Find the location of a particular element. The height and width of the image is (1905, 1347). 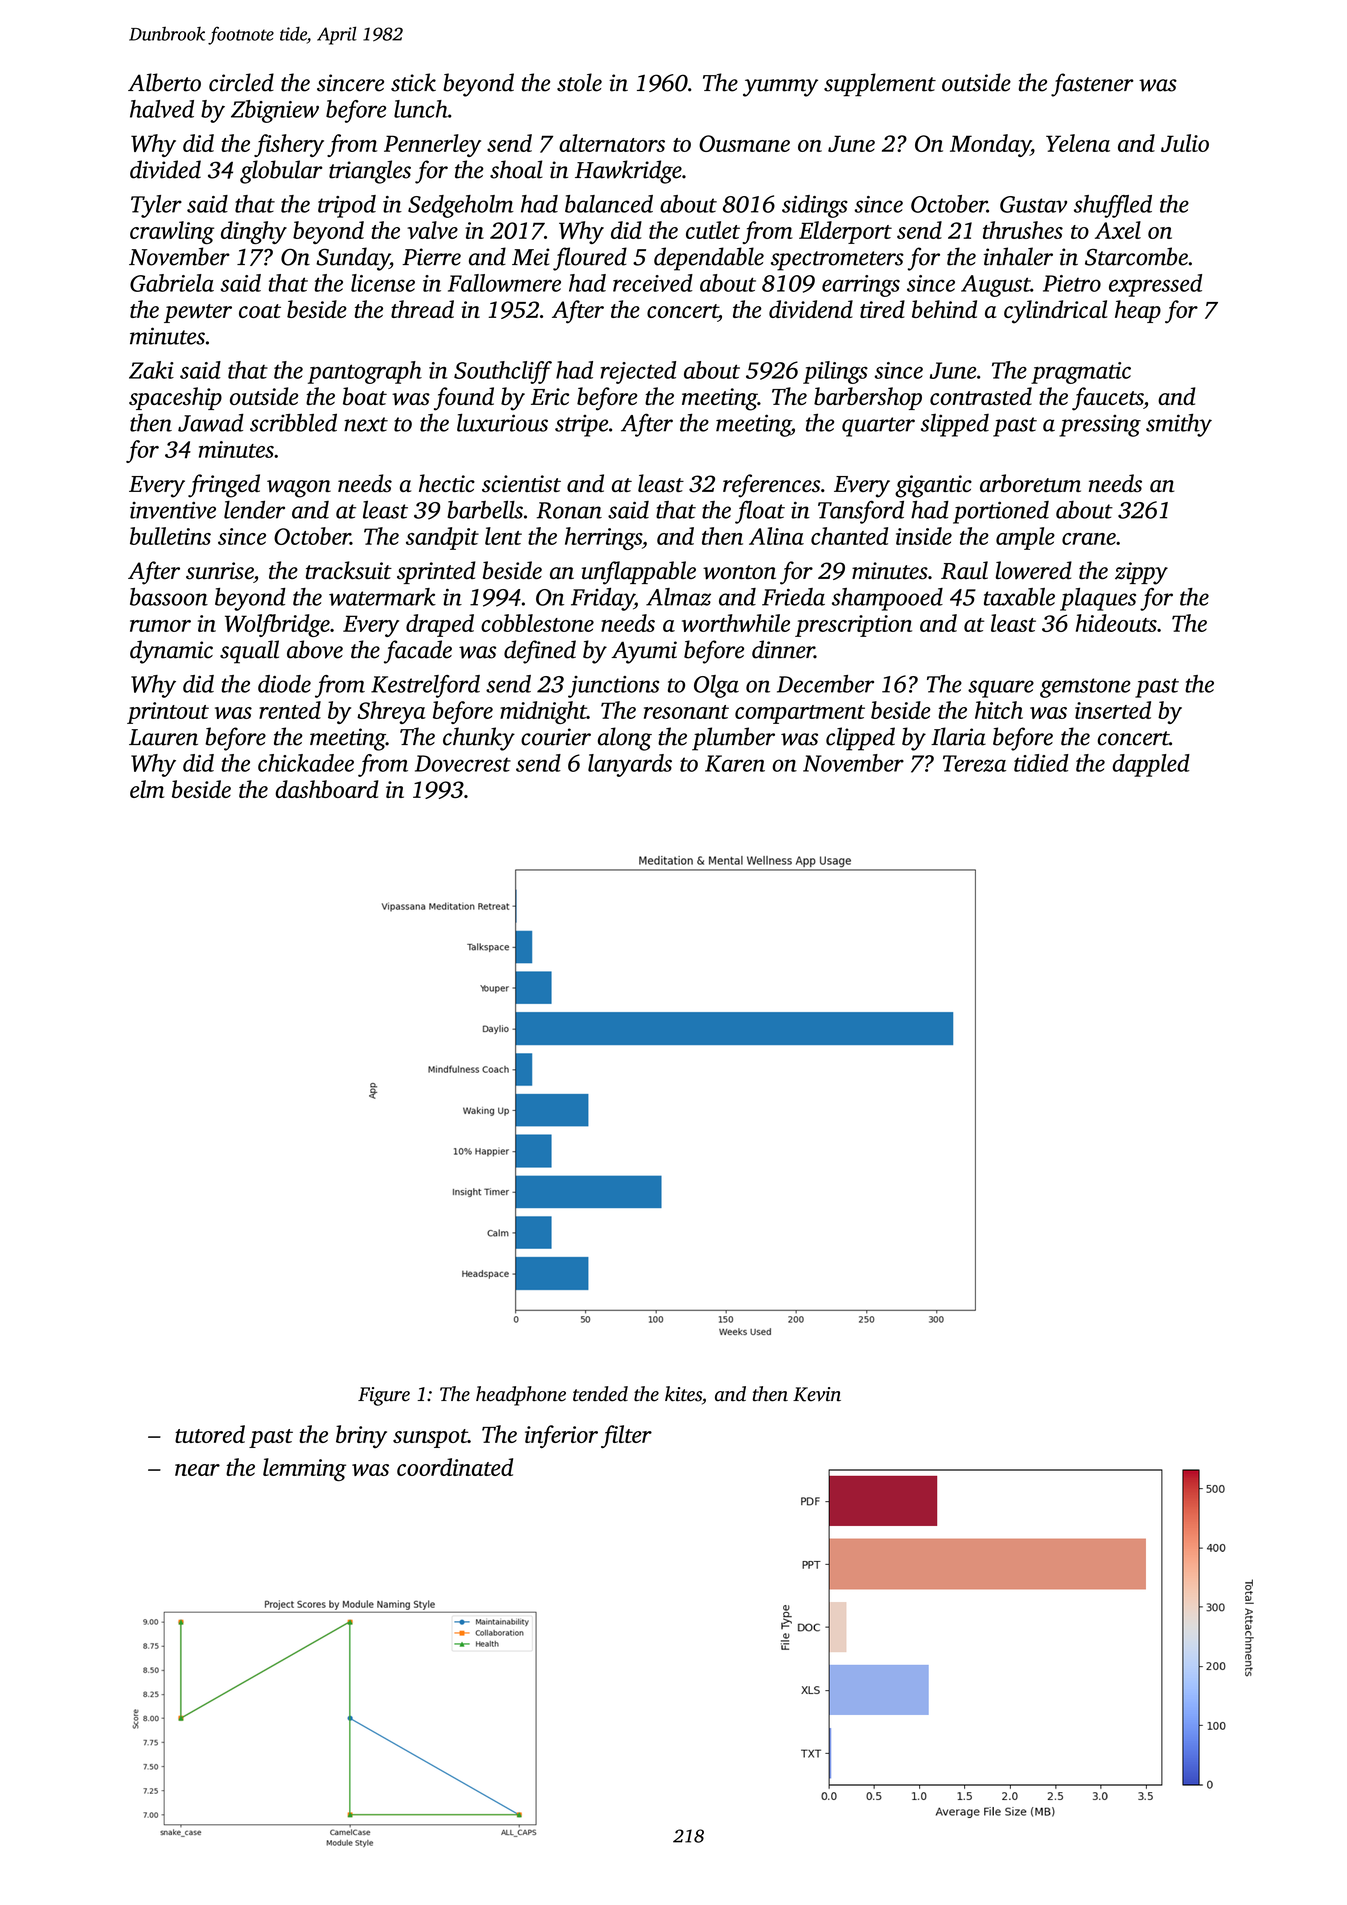

zippy is located at coordinates (1141, 573).
